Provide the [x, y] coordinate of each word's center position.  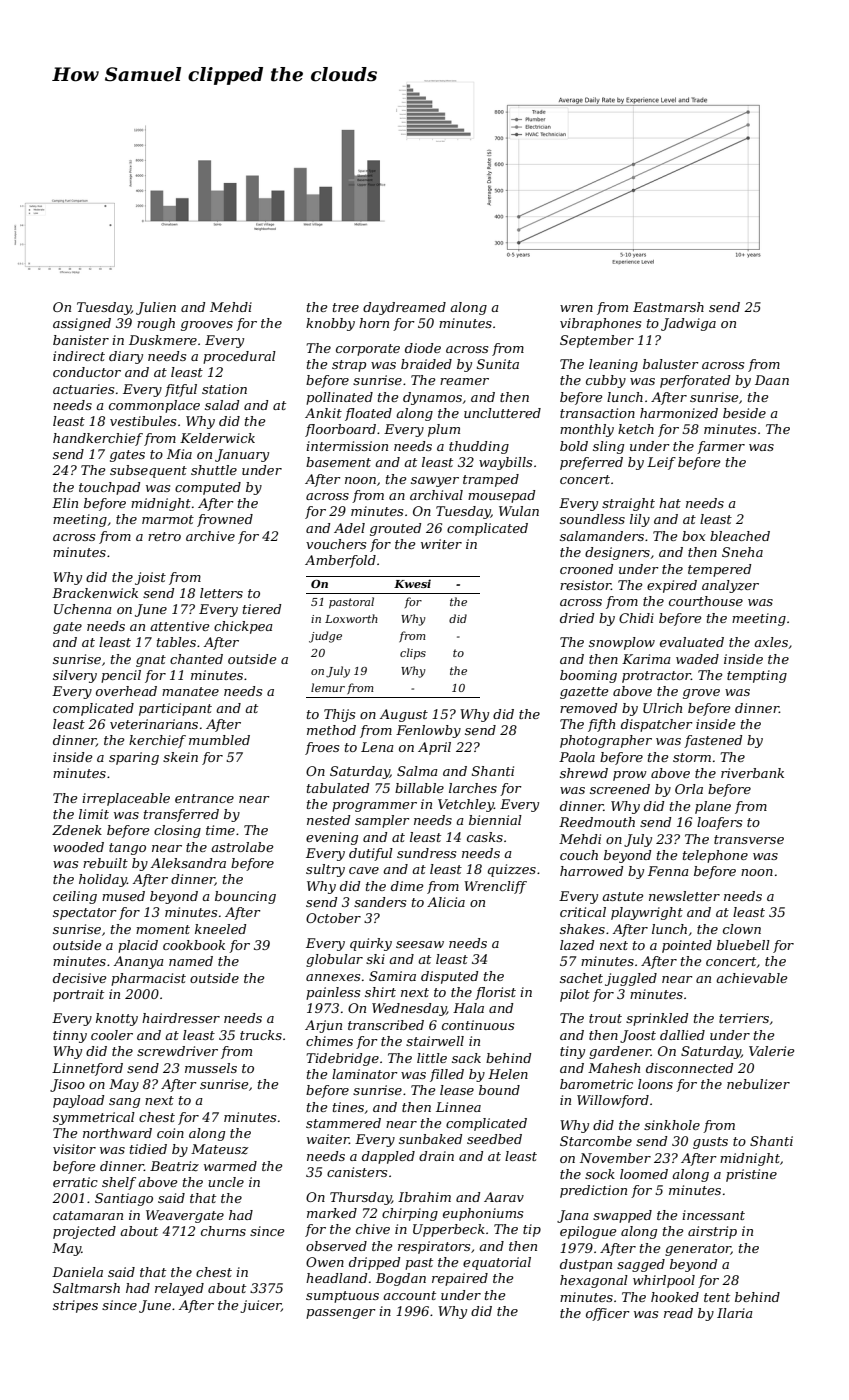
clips [413, 654]
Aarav [504, 1197]
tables [176, 642]
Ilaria [735, 1313]
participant [175, 709]
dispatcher [657, 725]
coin [170, 1133]
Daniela [77, 1272]
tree [346, 307]
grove [701, 694]
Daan [772, 380]
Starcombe [596, 1141]
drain [436, 1156]
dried [577, 618]
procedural [239, 357]
